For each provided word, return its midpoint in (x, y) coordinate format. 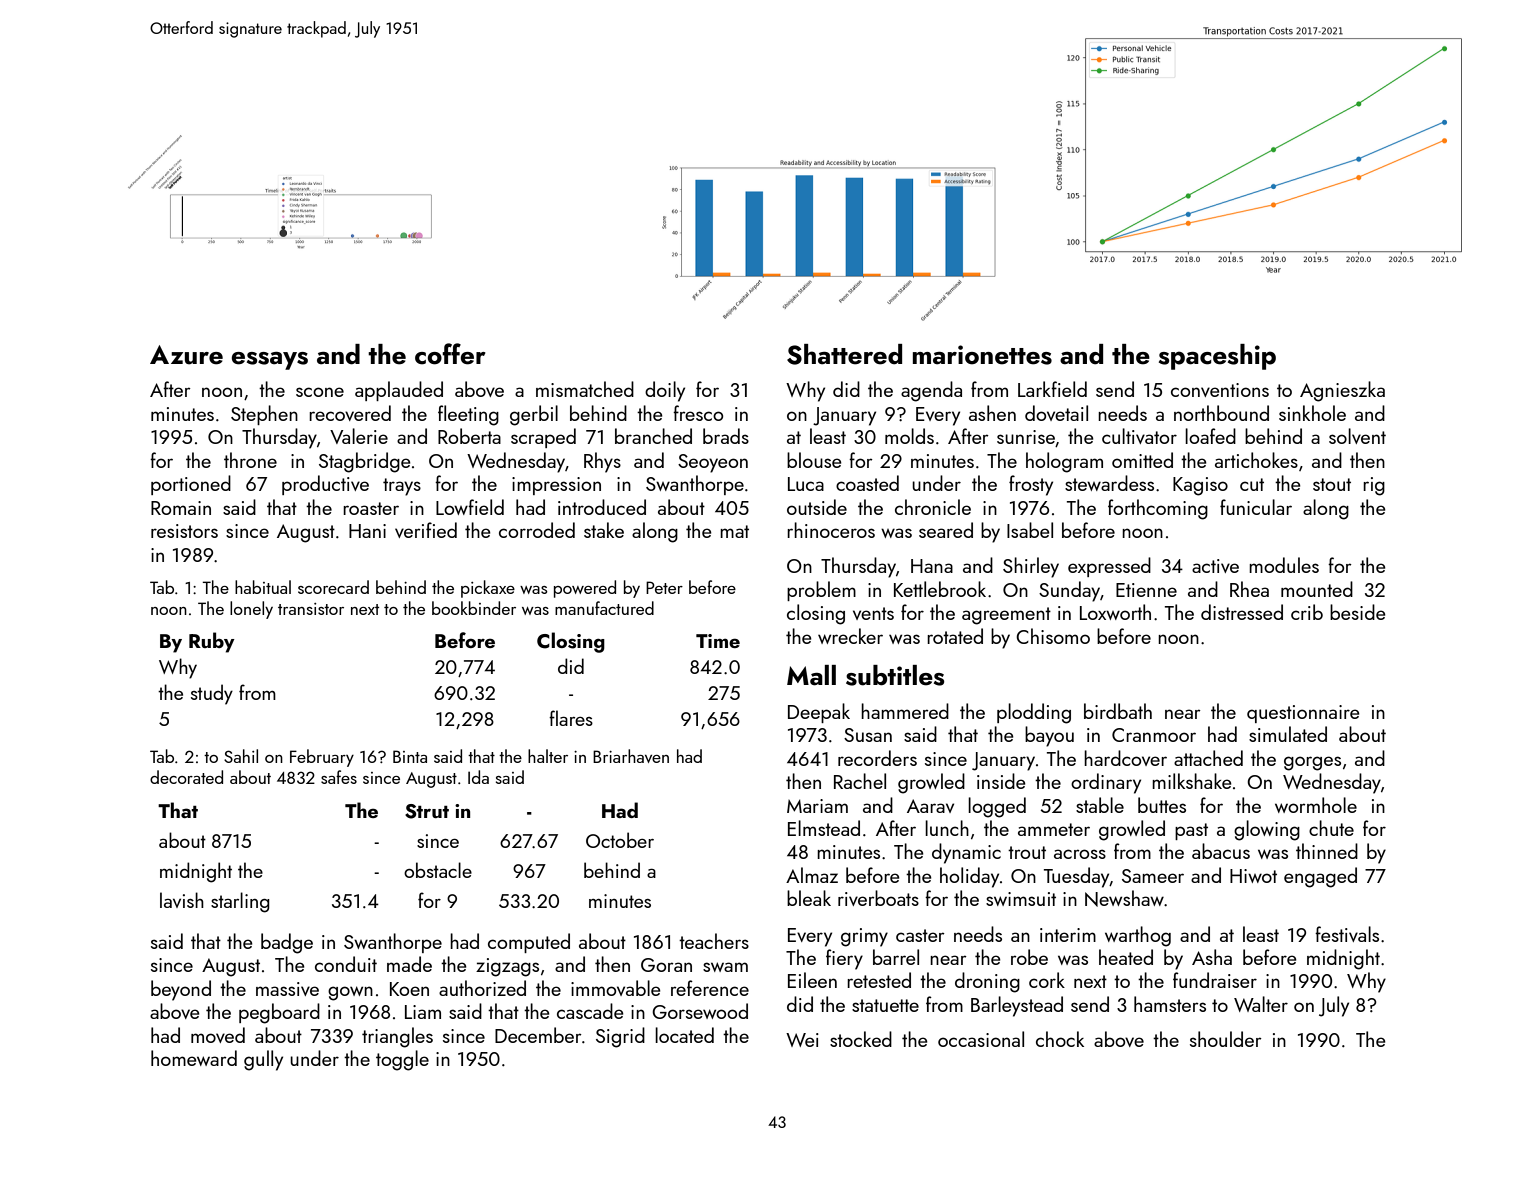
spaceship (1217, 357)
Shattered (844, 354)
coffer (450, 354)
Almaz (812, 875)
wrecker (850, 636)
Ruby (212, 642)
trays (402, 487)
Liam (423, 1012)
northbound (1221, 413)
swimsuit (1021, 899)
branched (653, 436)
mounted (1317, 589)
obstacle (438, 870)
